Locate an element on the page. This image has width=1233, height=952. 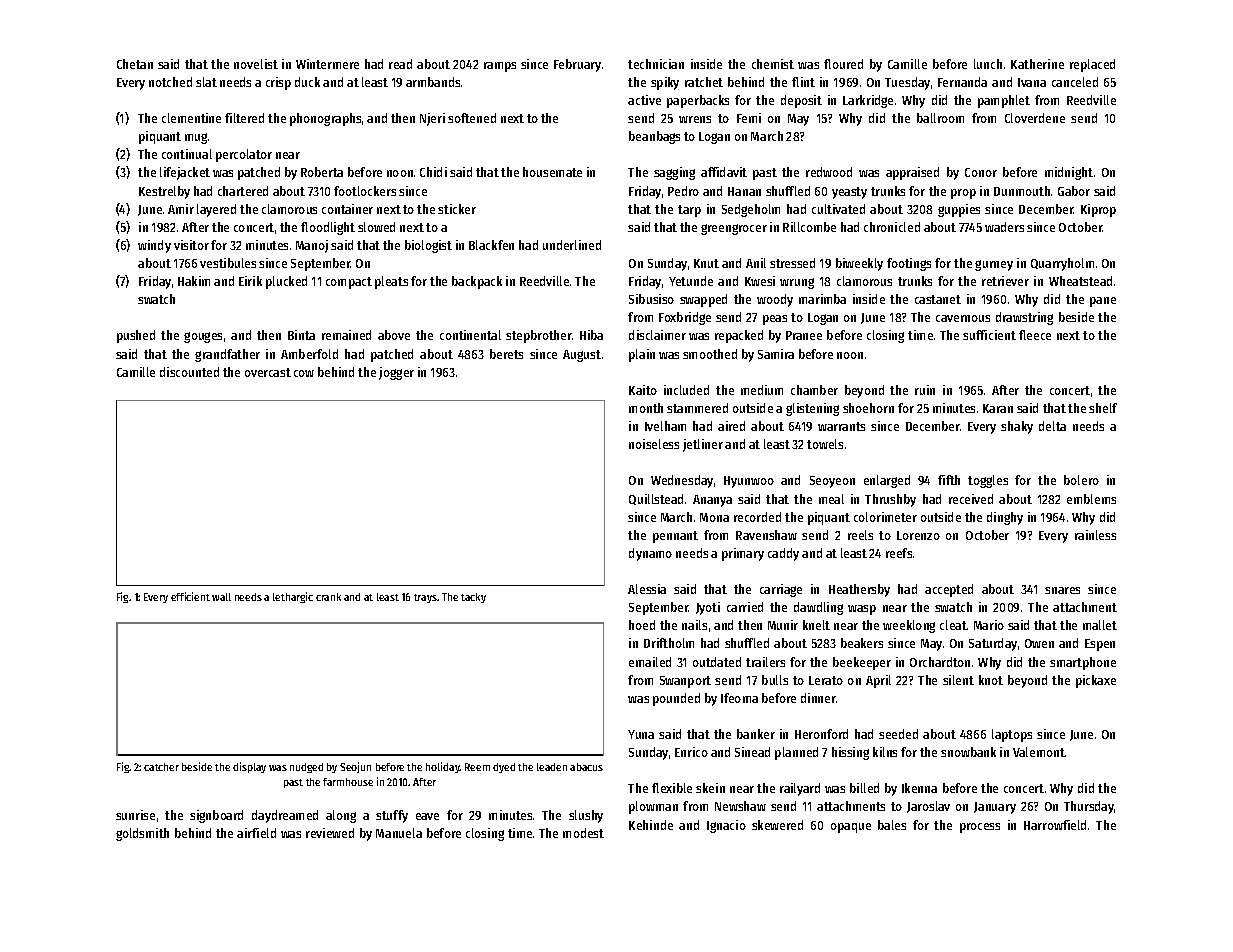
Alessia is located at coordinates (647, 589).
